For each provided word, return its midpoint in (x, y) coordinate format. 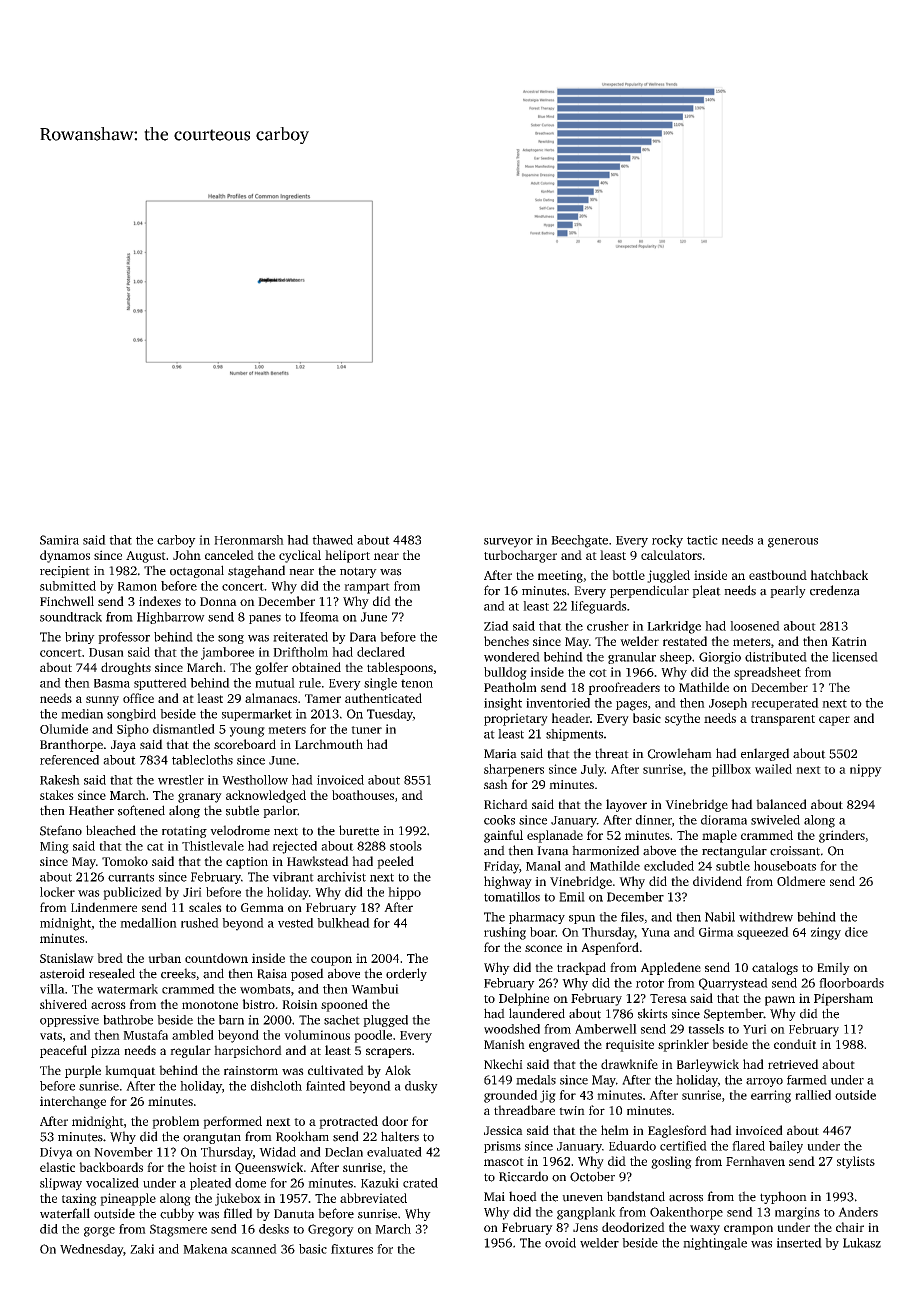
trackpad (581, 968)
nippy (866, 770)
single (380, 684)
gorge (99, 1232)
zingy (826, 933)
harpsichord (248, 1051)
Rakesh (60, 780)
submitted (68, 586)
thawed (332, 540)
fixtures (352, 1249)
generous (793, 543)
